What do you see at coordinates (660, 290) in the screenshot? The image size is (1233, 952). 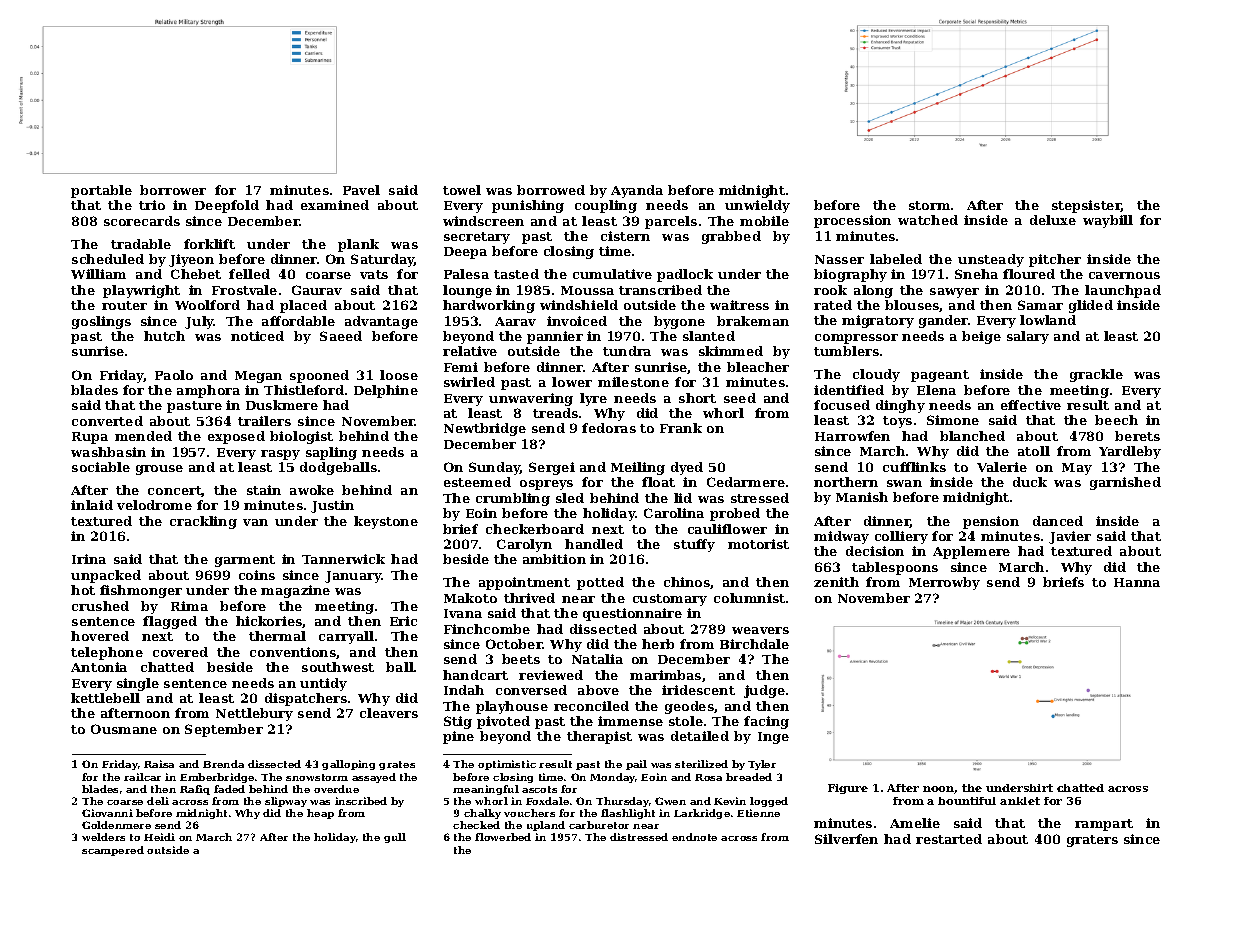 I see `transcribed` at bounding box center [660, 290].
